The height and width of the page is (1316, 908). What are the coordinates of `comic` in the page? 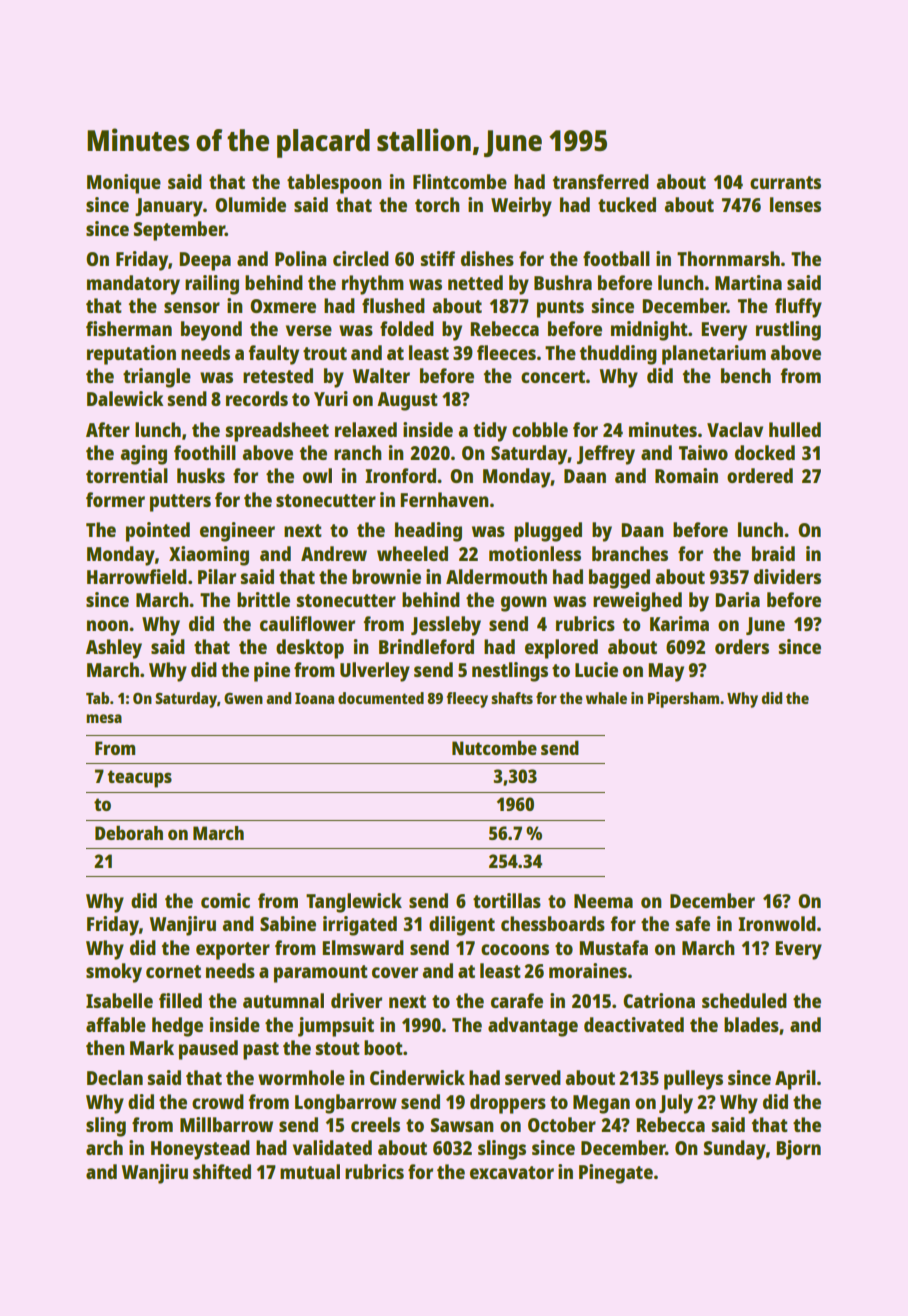 It's located at (225, 900).
